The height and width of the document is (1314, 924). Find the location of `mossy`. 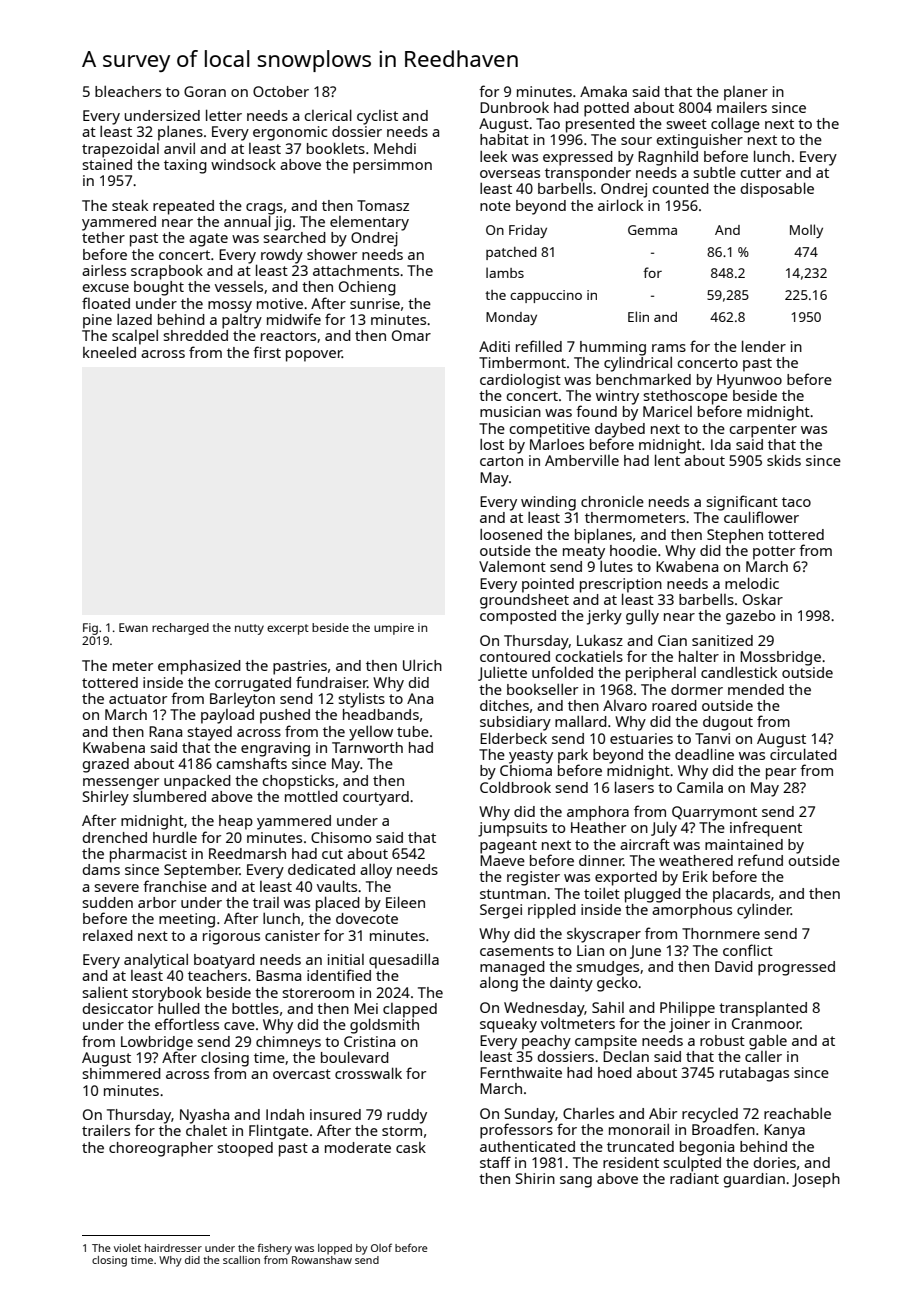

mossy is located at coordinates (230, 307).
